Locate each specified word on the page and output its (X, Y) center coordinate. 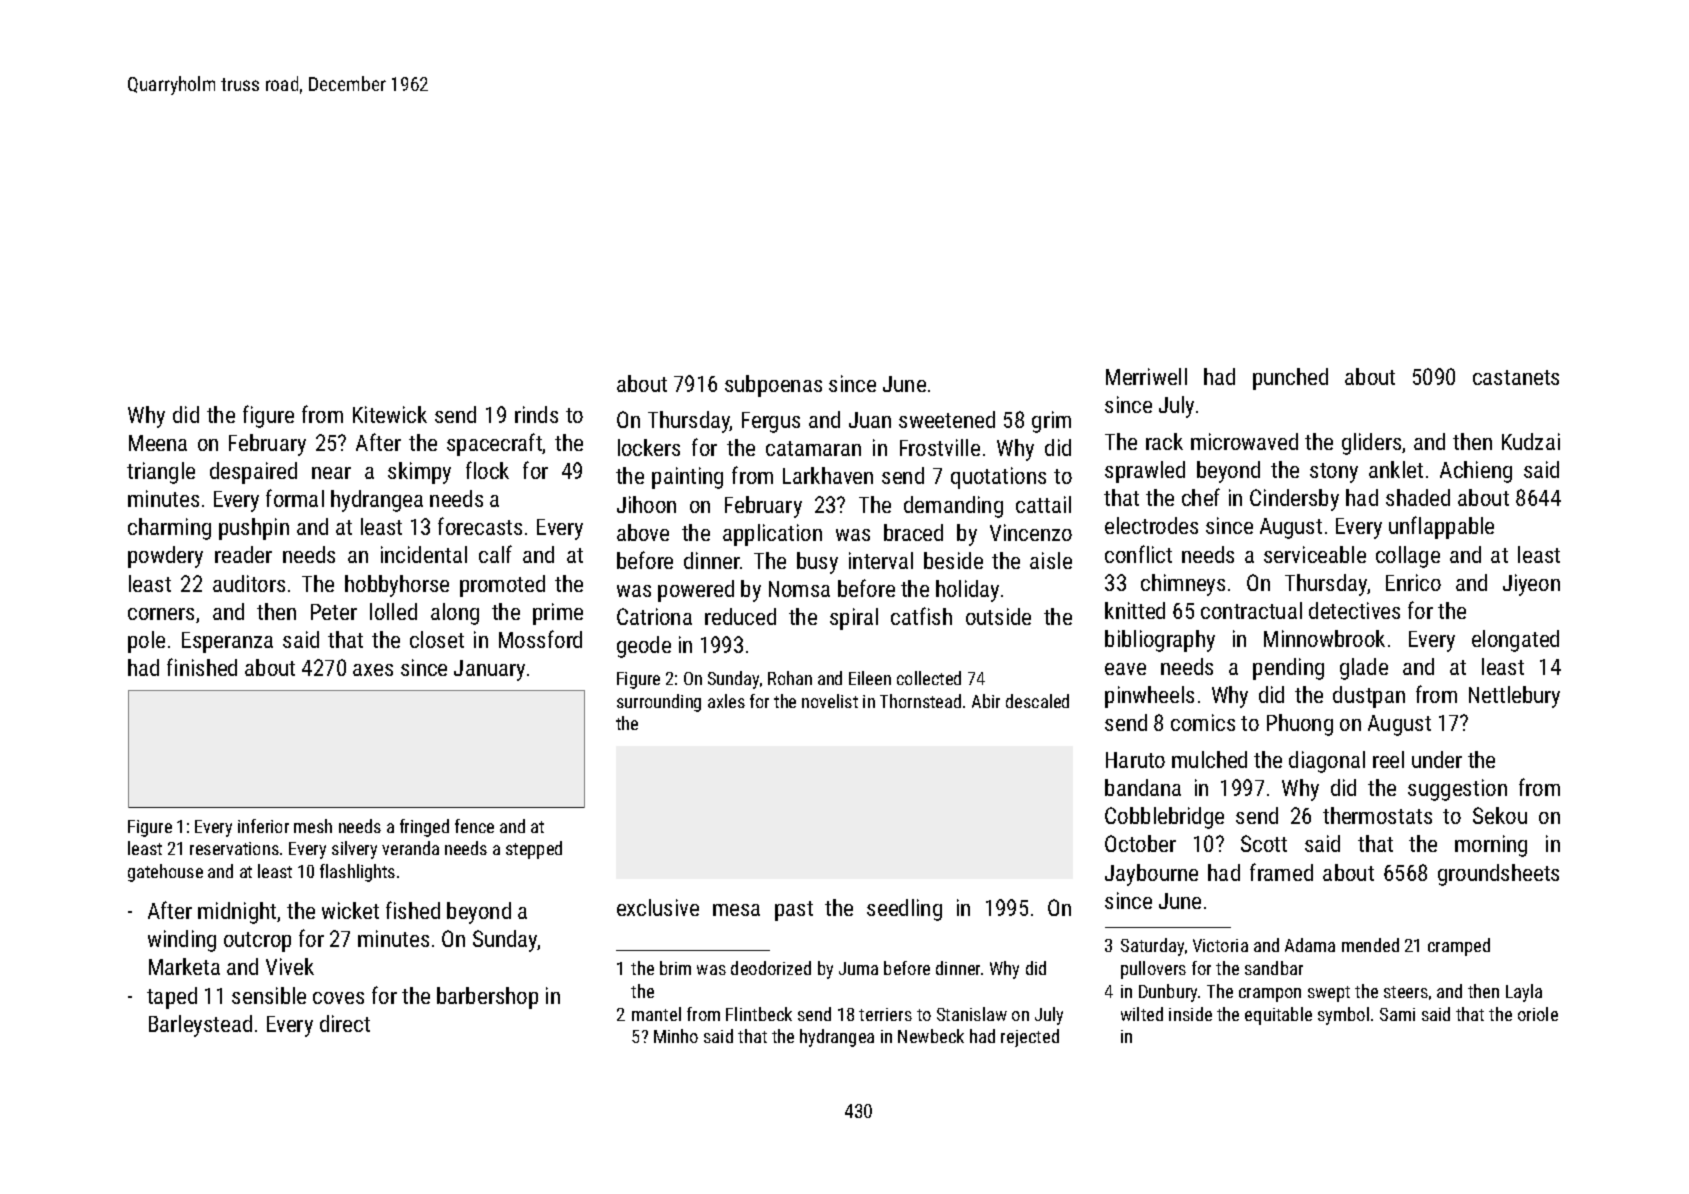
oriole (1538, 1014)
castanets (1516, 377)
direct (345, 1023)
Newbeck (931, 1036)
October (1140, 843)
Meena (158, 443)
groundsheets (1498, 875)
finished (202, 667)
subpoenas (773, 386)
